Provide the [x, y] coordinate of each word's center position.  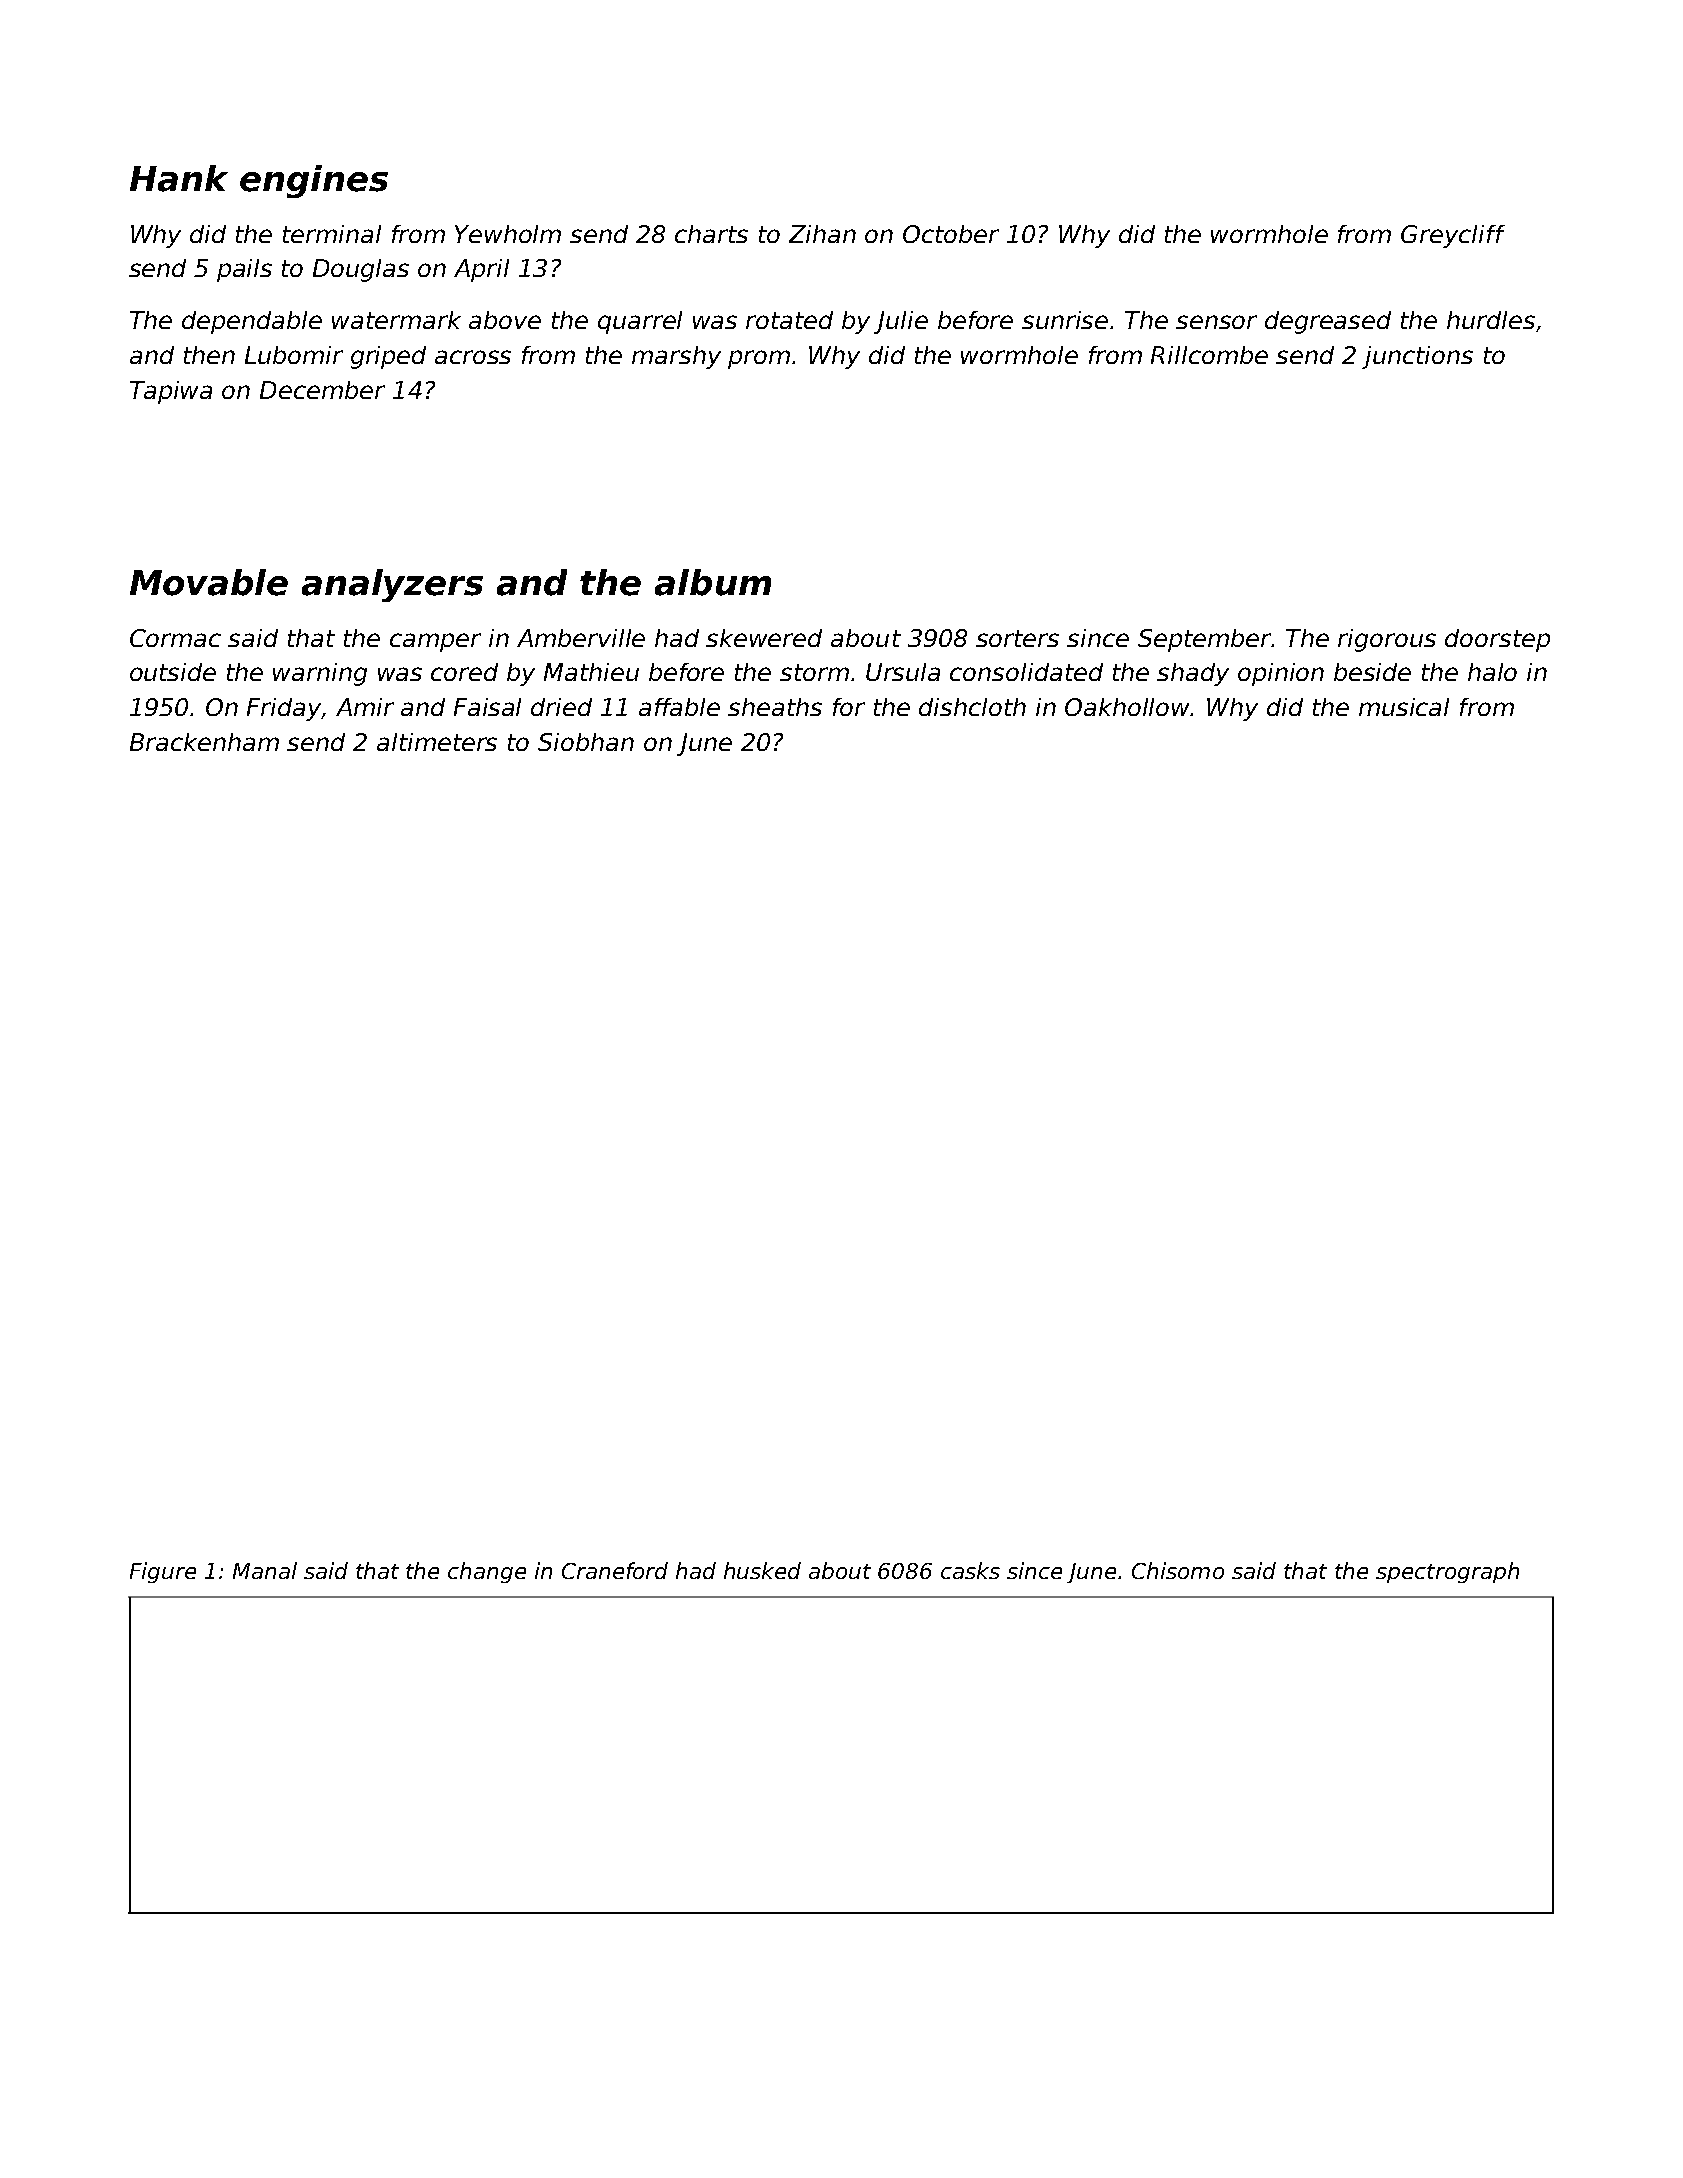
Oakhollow [1128, 707]
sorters [1017, 638]
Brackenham [204, 742]
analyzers [392, 585]
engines [314, 181]
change [487, 1572]
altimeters [437, 742]
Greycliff [1453, 236]
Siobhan [586, 742]
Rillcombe [1209, 355]
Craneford [615, 1570]
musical [1404, 707]
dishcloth [972, 707]
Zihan [822, 234]
